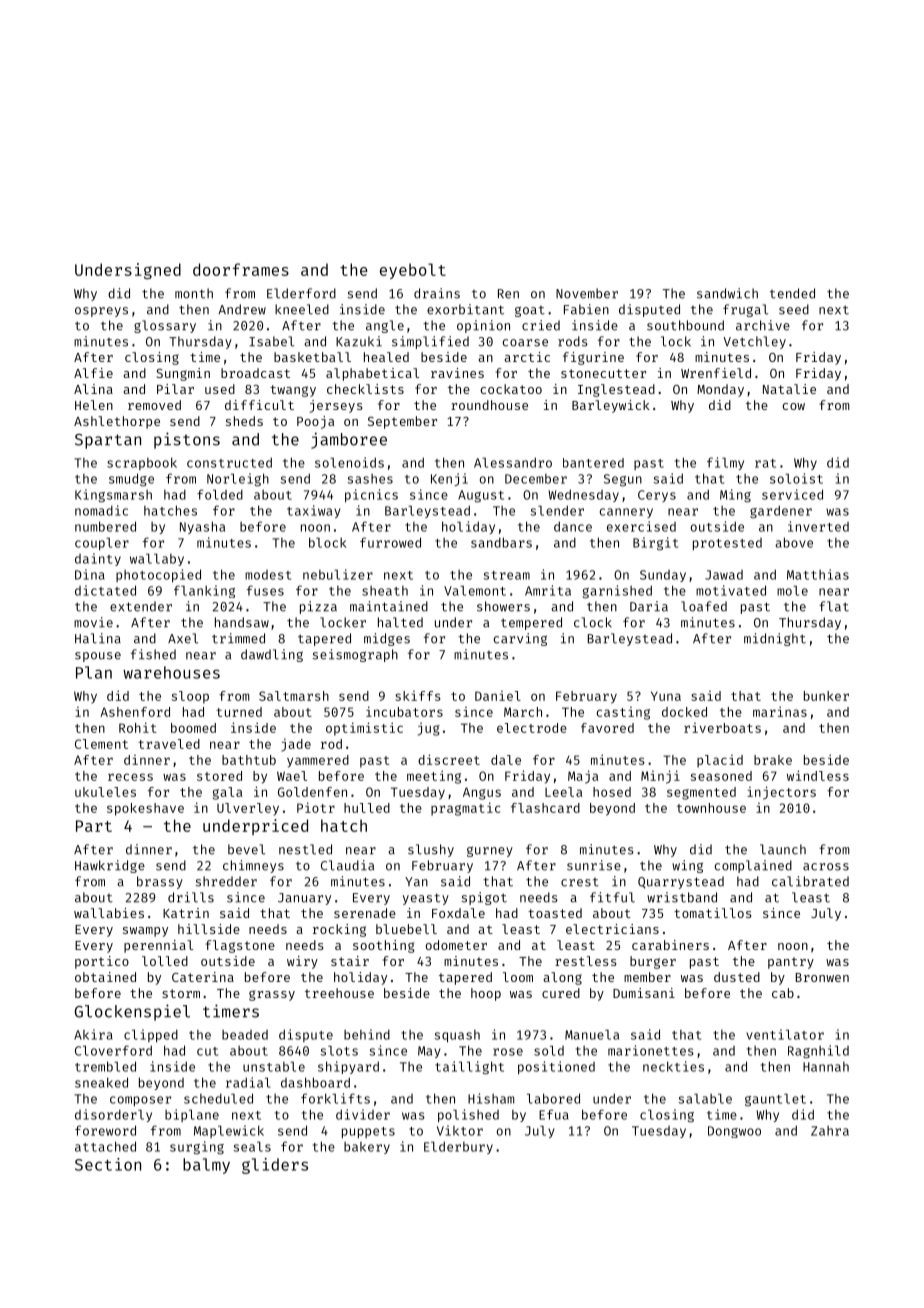 The height and width of the image is (1308, 924). I want to click on sandwich, so click(727, 293).
